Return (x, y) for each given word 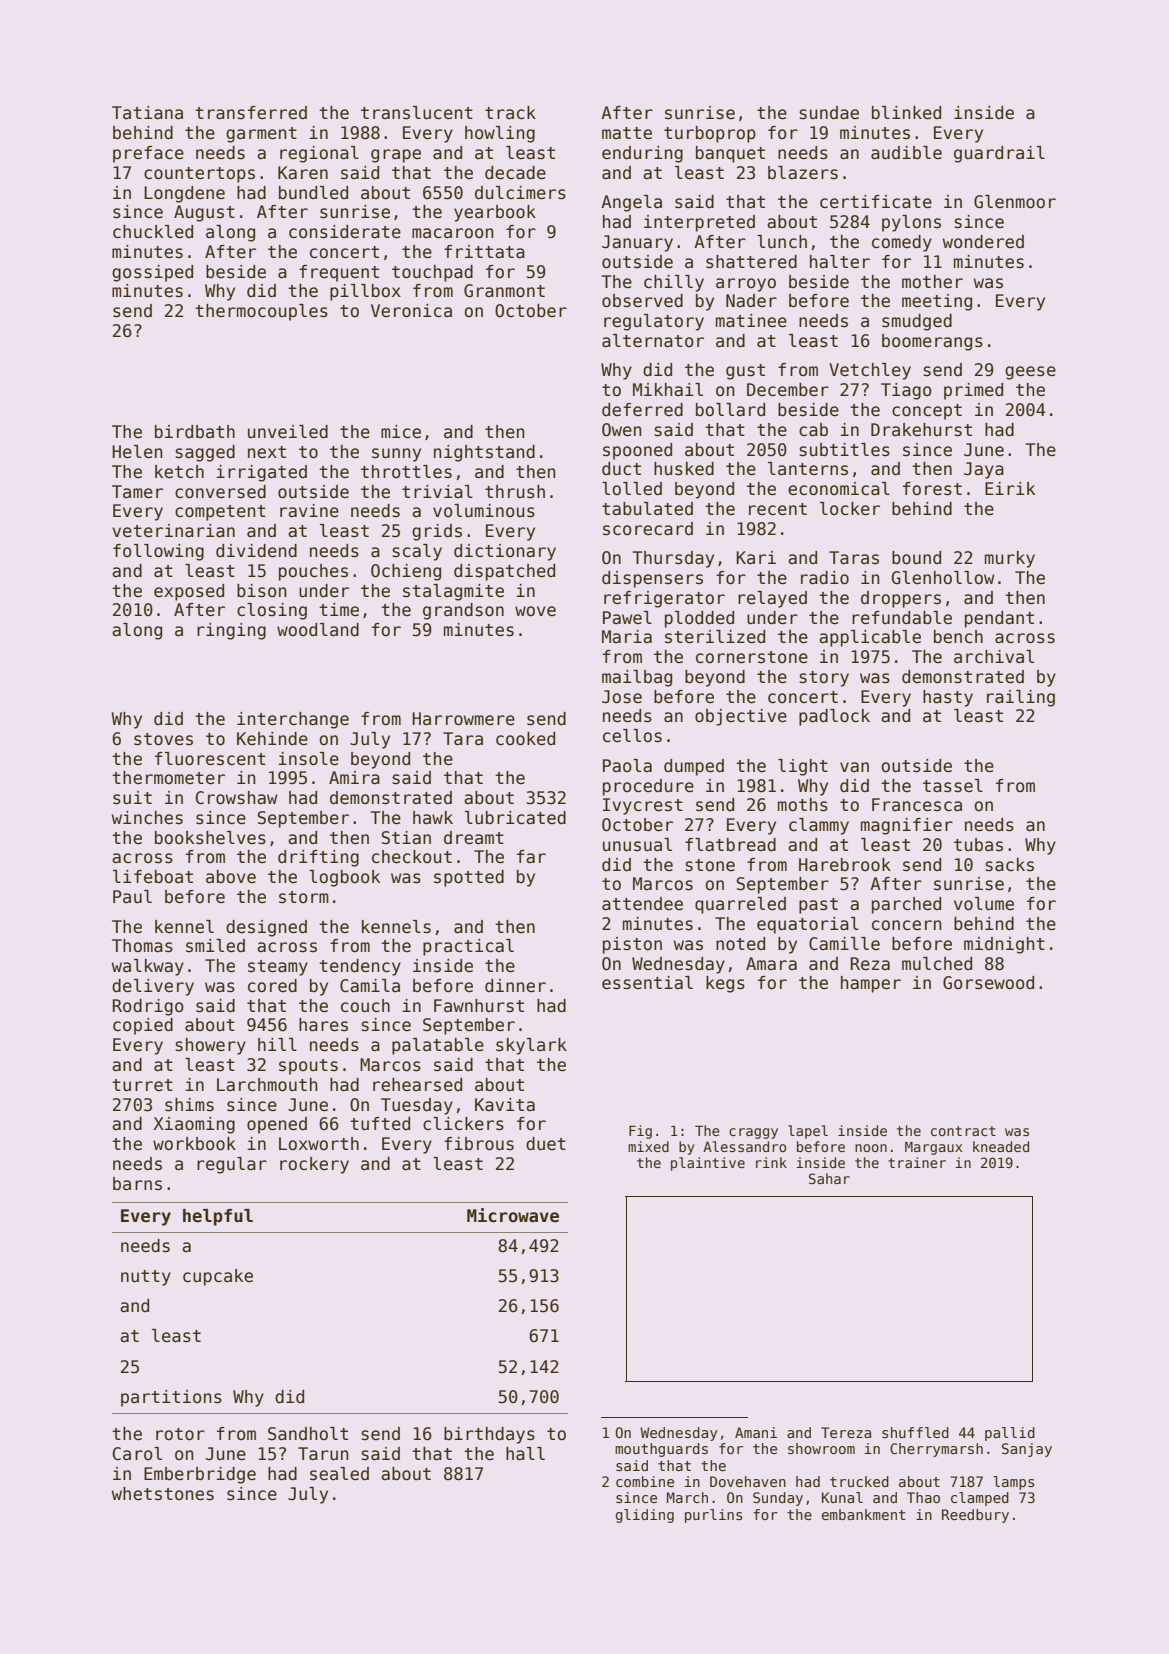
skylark (531, 1046)
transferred (251, 113)
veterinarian (173, 531)
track (510, 113)
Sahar (829, 1178)
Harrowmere (463, 719)
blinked (906, 113)
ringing (231, 631)
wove (535, 611)
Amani (756, 1432)
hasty (948, 698)
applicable (870, 638)
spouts (308, 1067)
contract (963, 1131)
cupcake (218, 1277)
